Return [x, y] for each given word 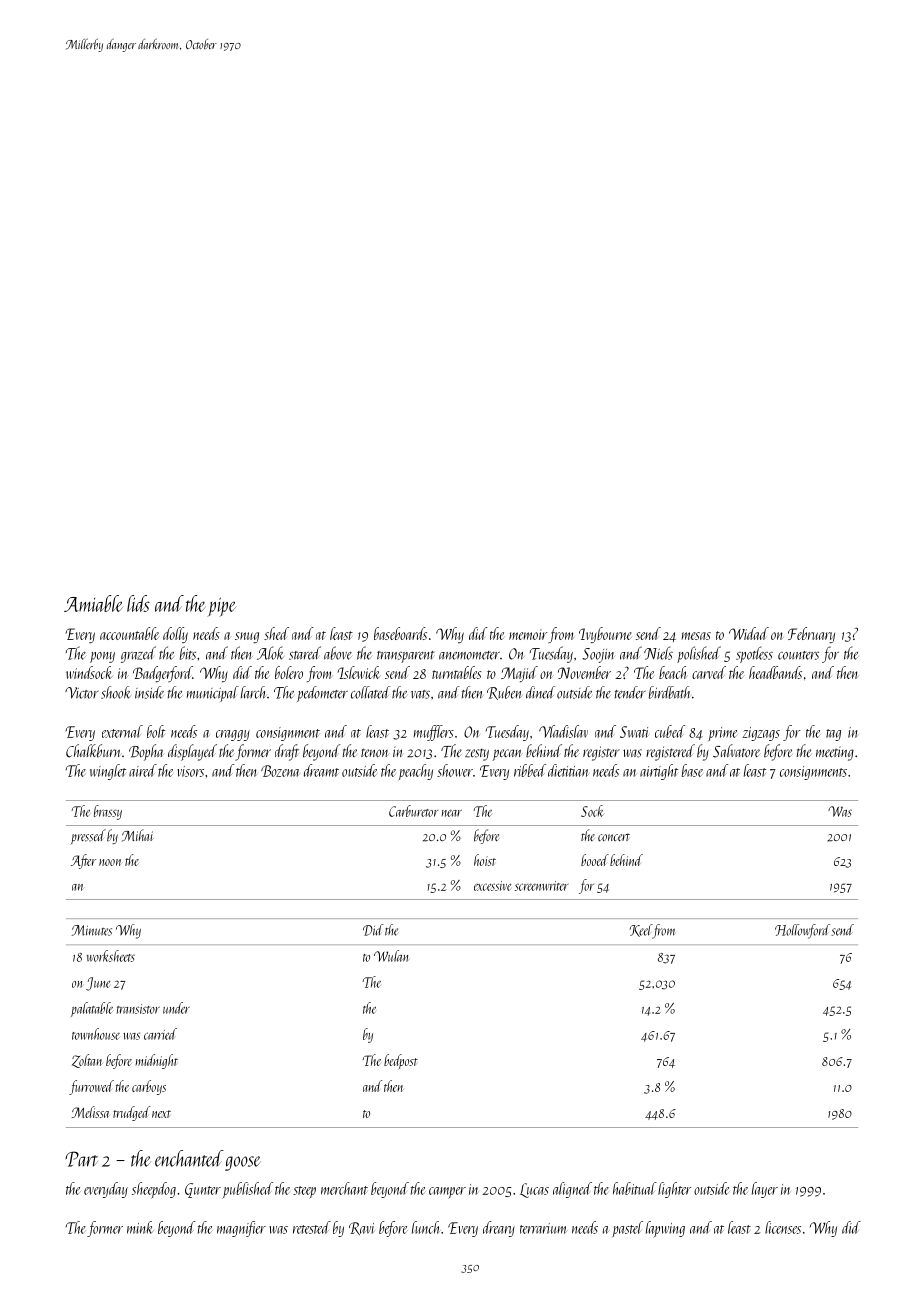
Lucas [534, 1190]
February [811, 635]
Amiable [93, 603]
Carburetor [413, 811]
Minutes [91, 930]
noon [110, 862]
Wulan [391, 956]
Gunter [203, 1190]
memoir [528, 634]
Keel [641, 930]
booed [595, 860]
